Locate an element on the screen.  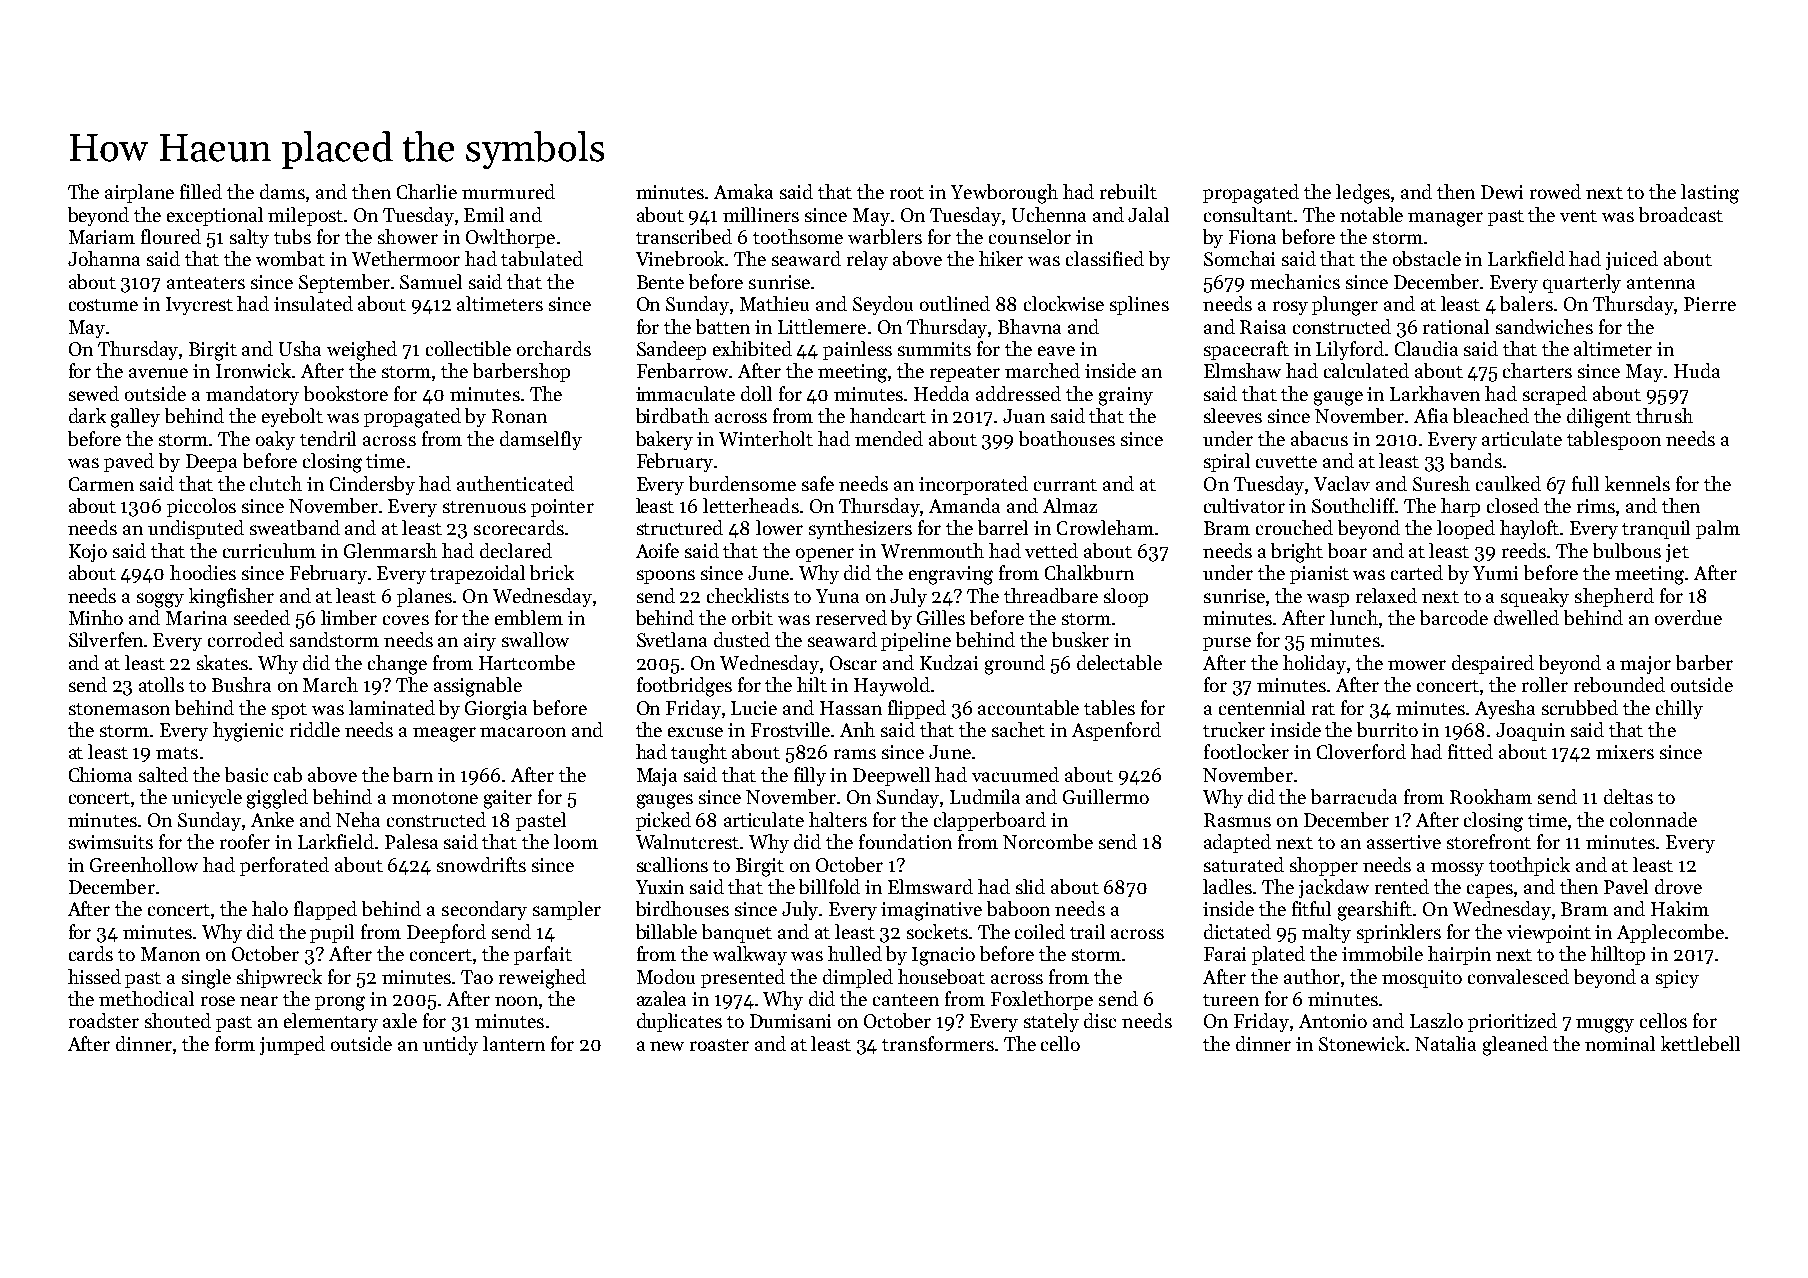
undisputed is located at coordinates (196, 529).
